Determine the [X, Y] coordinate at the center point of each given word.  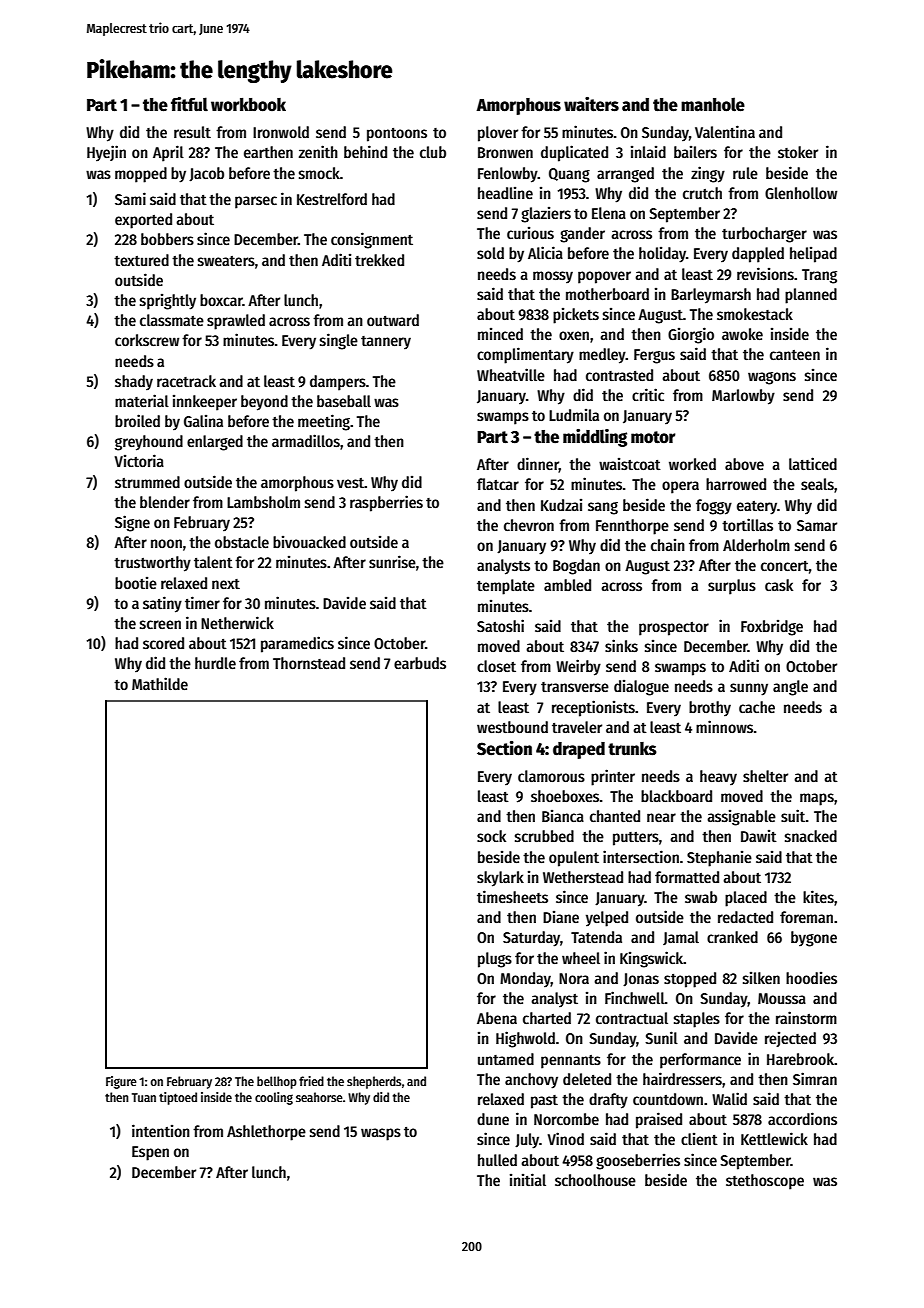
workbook [248, 105]
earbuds [420, 663]
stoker [798, 152]
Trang [819, 276]
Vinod [566, 1138]
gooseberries [638, 1162]
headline [505, 193]
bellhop [277, 1082]
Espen [150, 1153]
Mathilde [160, 684]
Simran [815, 1078]
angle [790, 688]
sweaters [226, 261]
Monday [525, 979]
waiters [591, 104]
